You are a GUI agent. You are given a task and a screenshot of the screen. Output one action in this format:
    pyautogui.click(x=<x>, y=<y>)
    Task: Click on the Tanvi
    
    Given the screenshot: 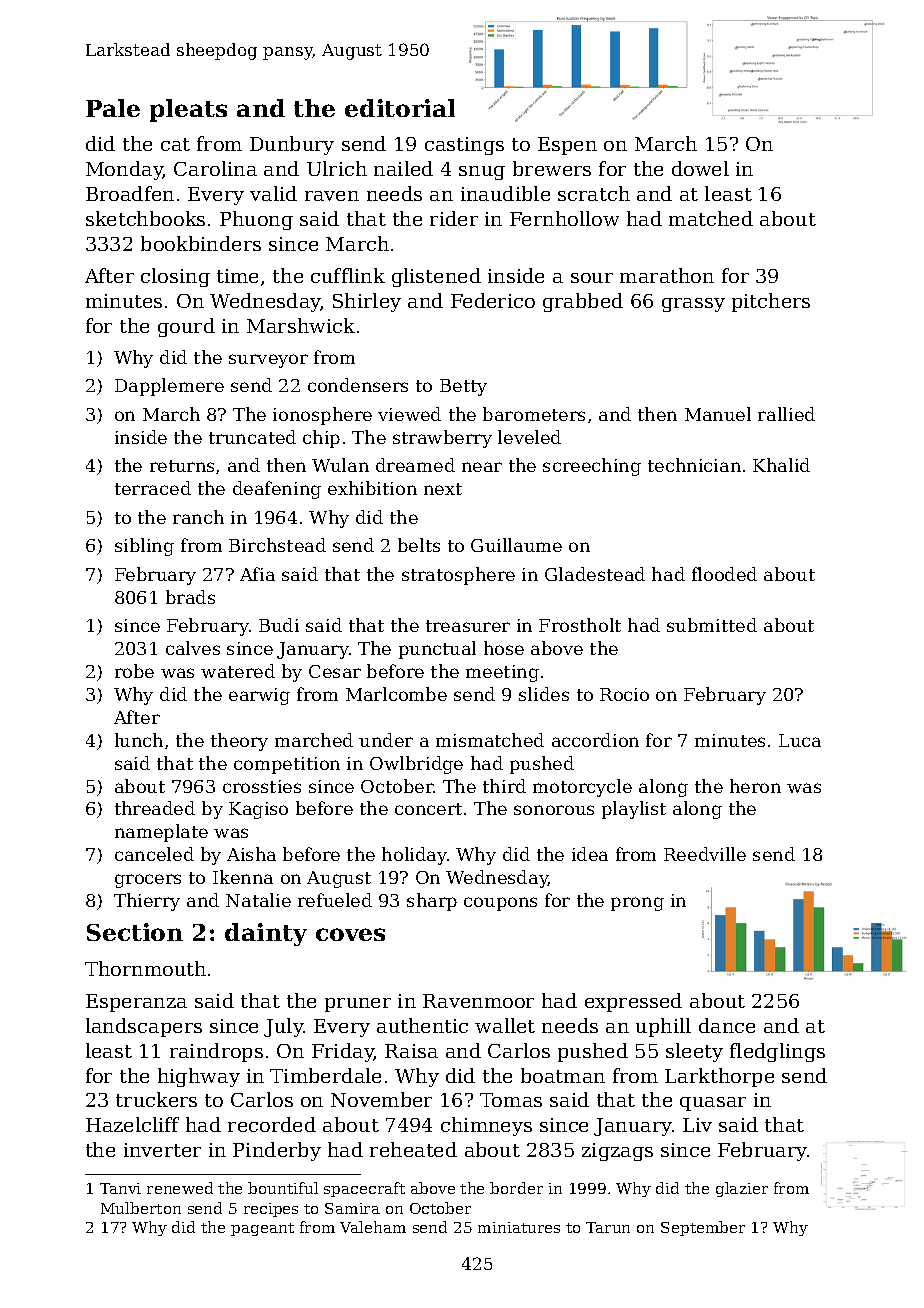 What is the action you would take?
    pyautogui.click(x=120, y=1188)
